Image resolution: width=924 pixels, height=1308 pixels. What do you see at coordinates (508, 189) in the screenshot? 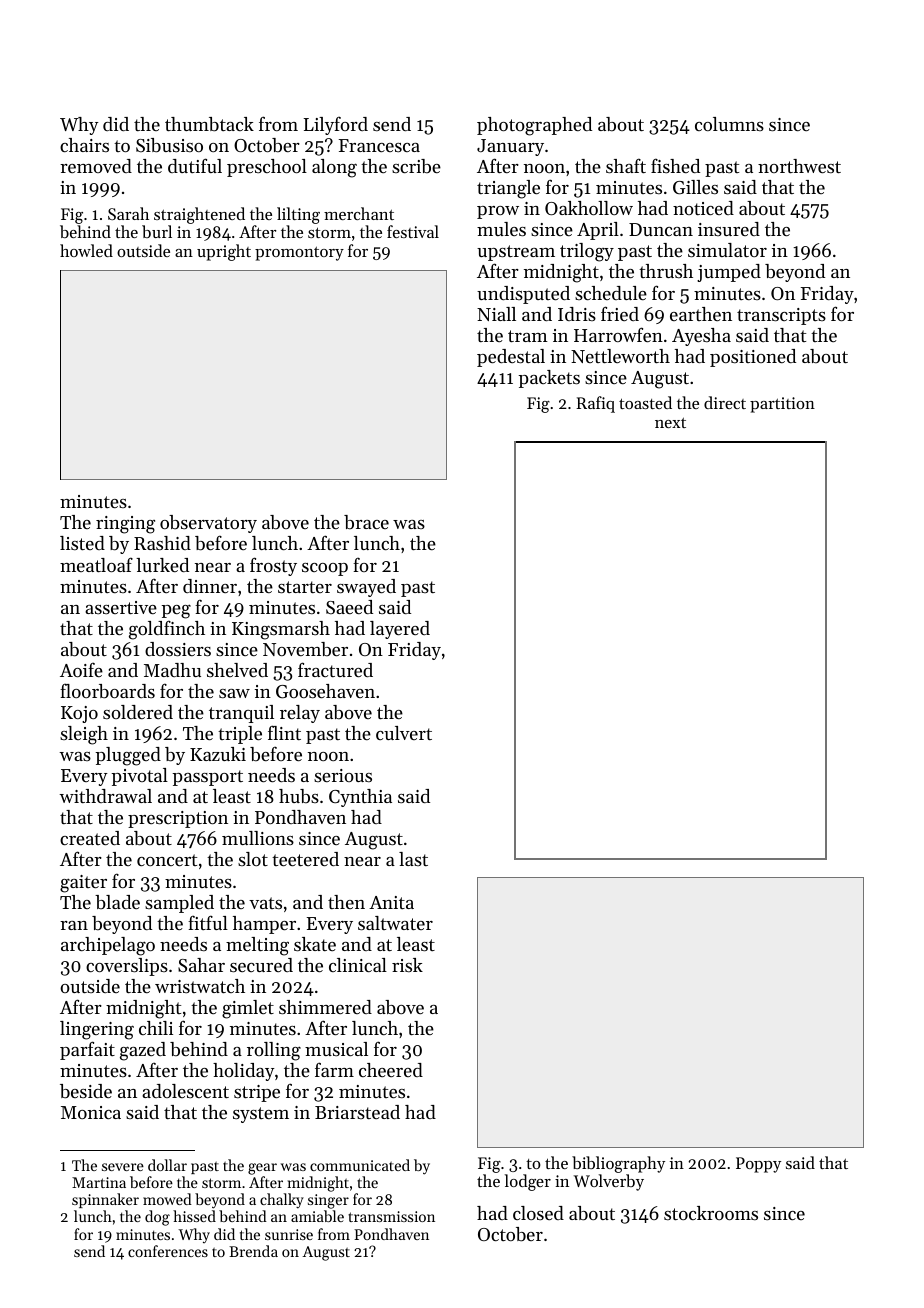
I see `triangle` at bounding box center [508, 189].
